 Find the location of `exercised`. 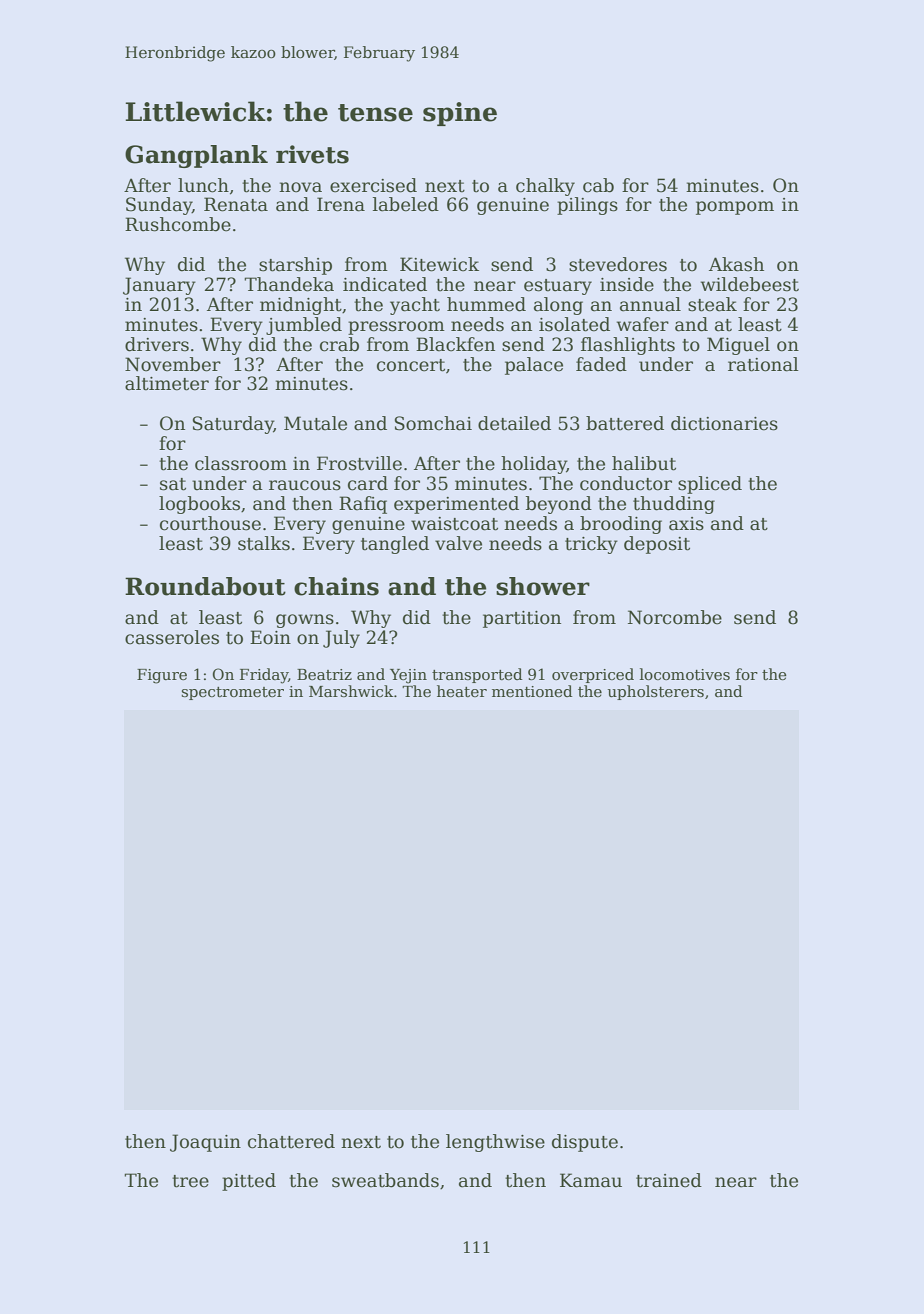

exercised is located at coordinates (373, 185).
